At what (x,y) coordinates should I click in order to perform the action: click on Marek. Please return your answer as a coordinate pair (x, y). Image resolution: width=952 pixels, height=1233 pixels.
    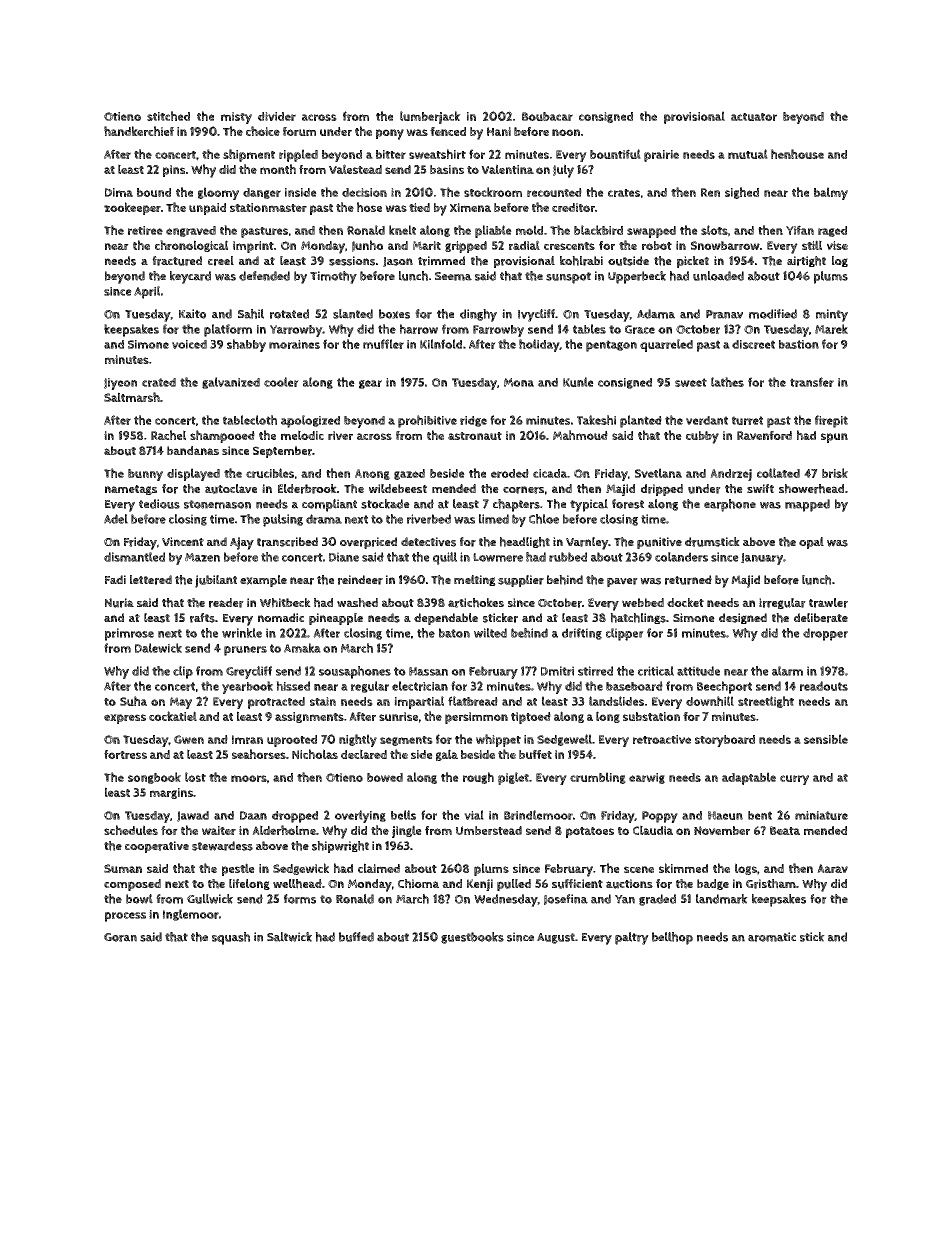
    Looking at the image, I should click on (831, 329).
